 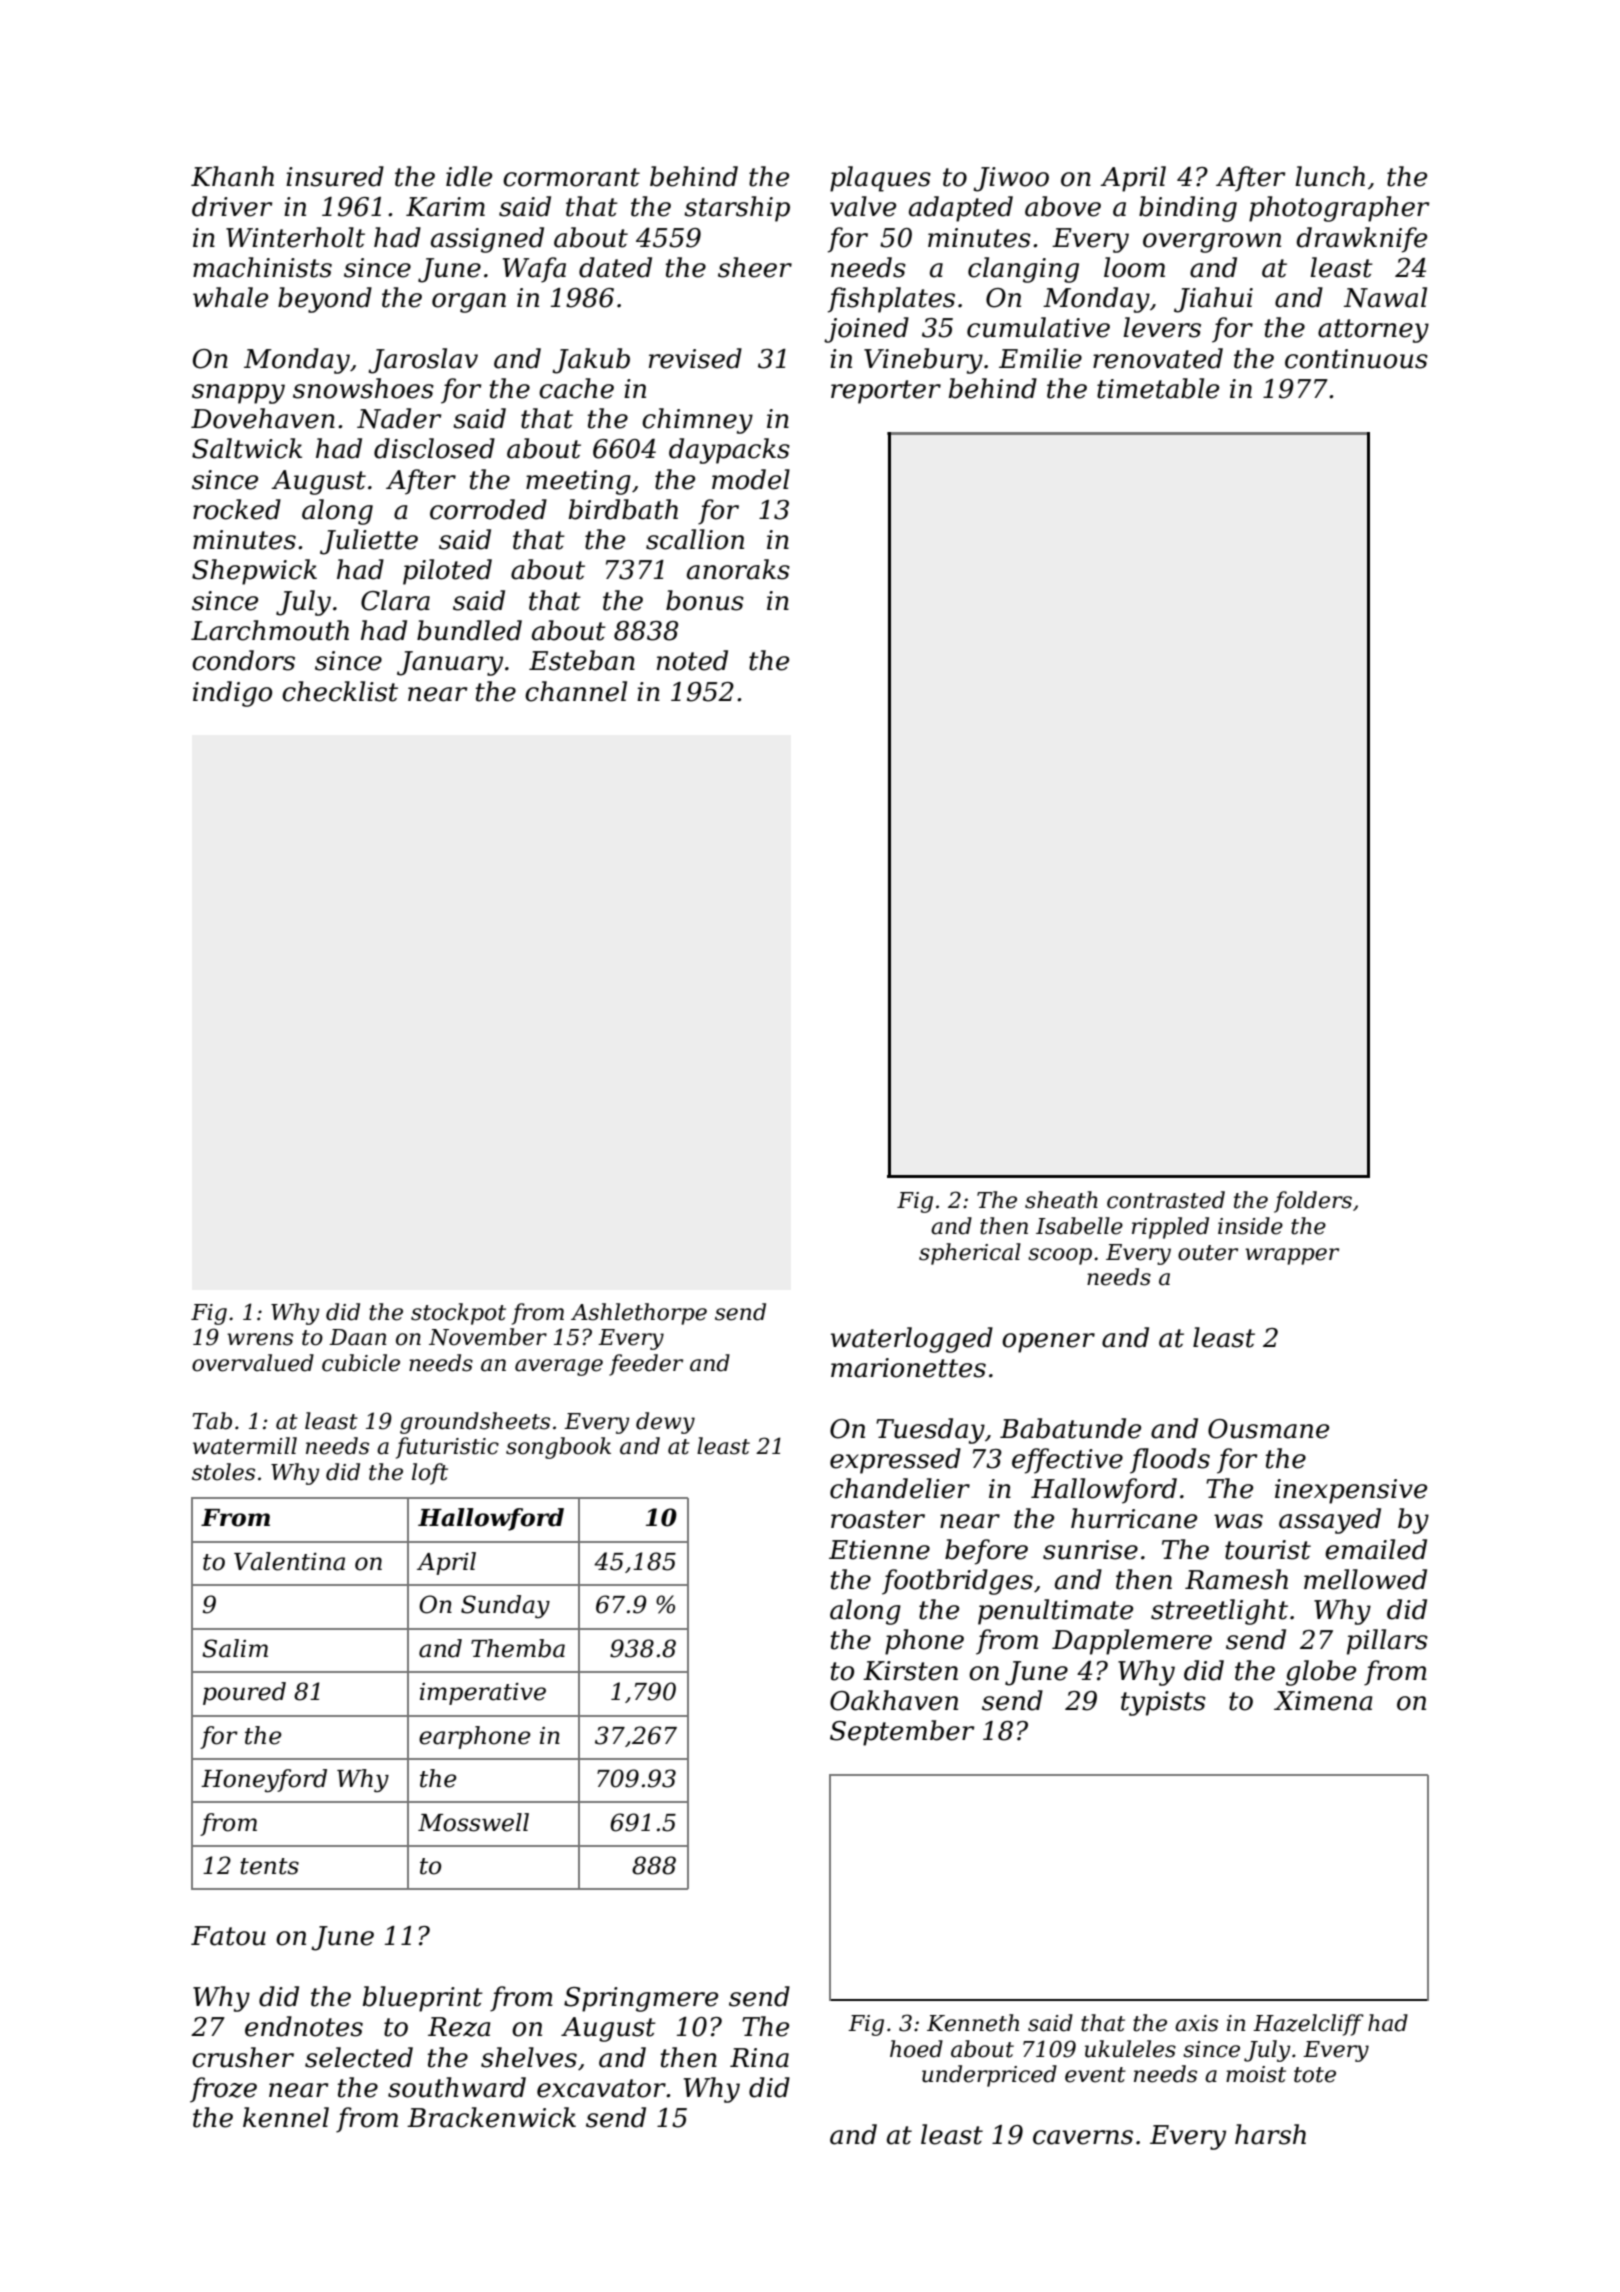 I want to click on continuous, so click(x=1356, y=359).
